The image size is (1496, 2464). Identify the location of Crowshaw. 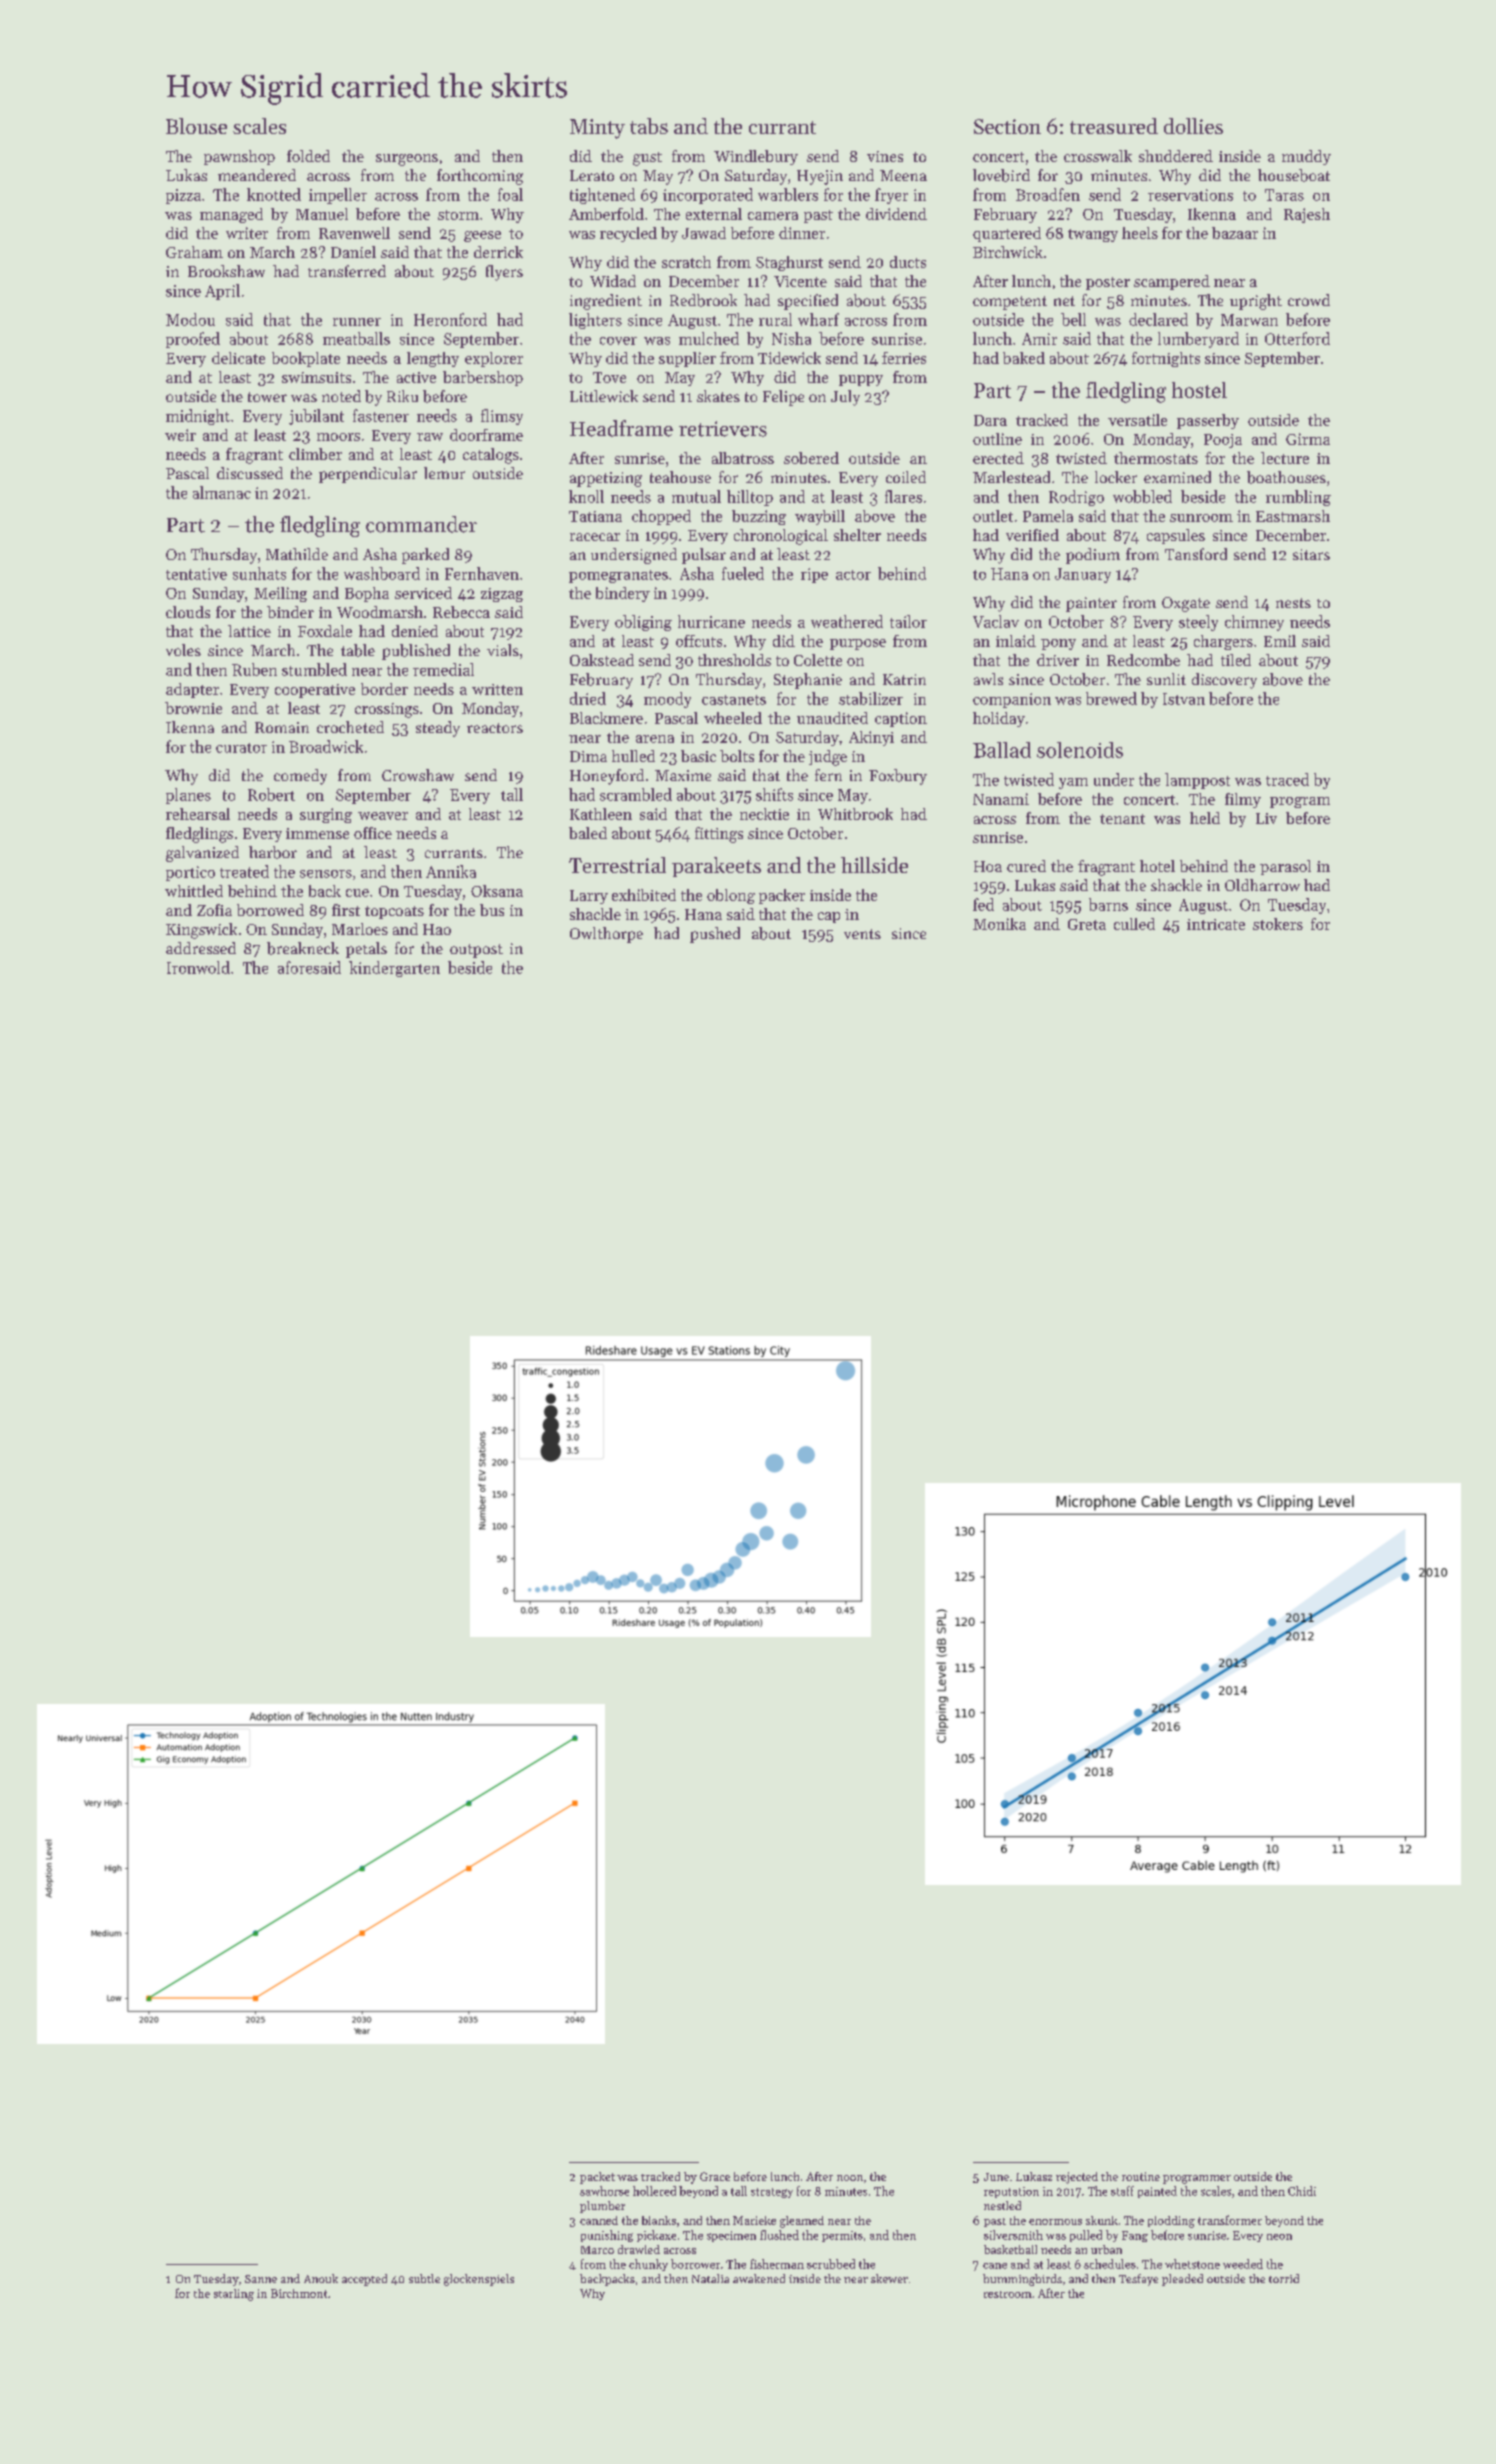
(418, 775).
